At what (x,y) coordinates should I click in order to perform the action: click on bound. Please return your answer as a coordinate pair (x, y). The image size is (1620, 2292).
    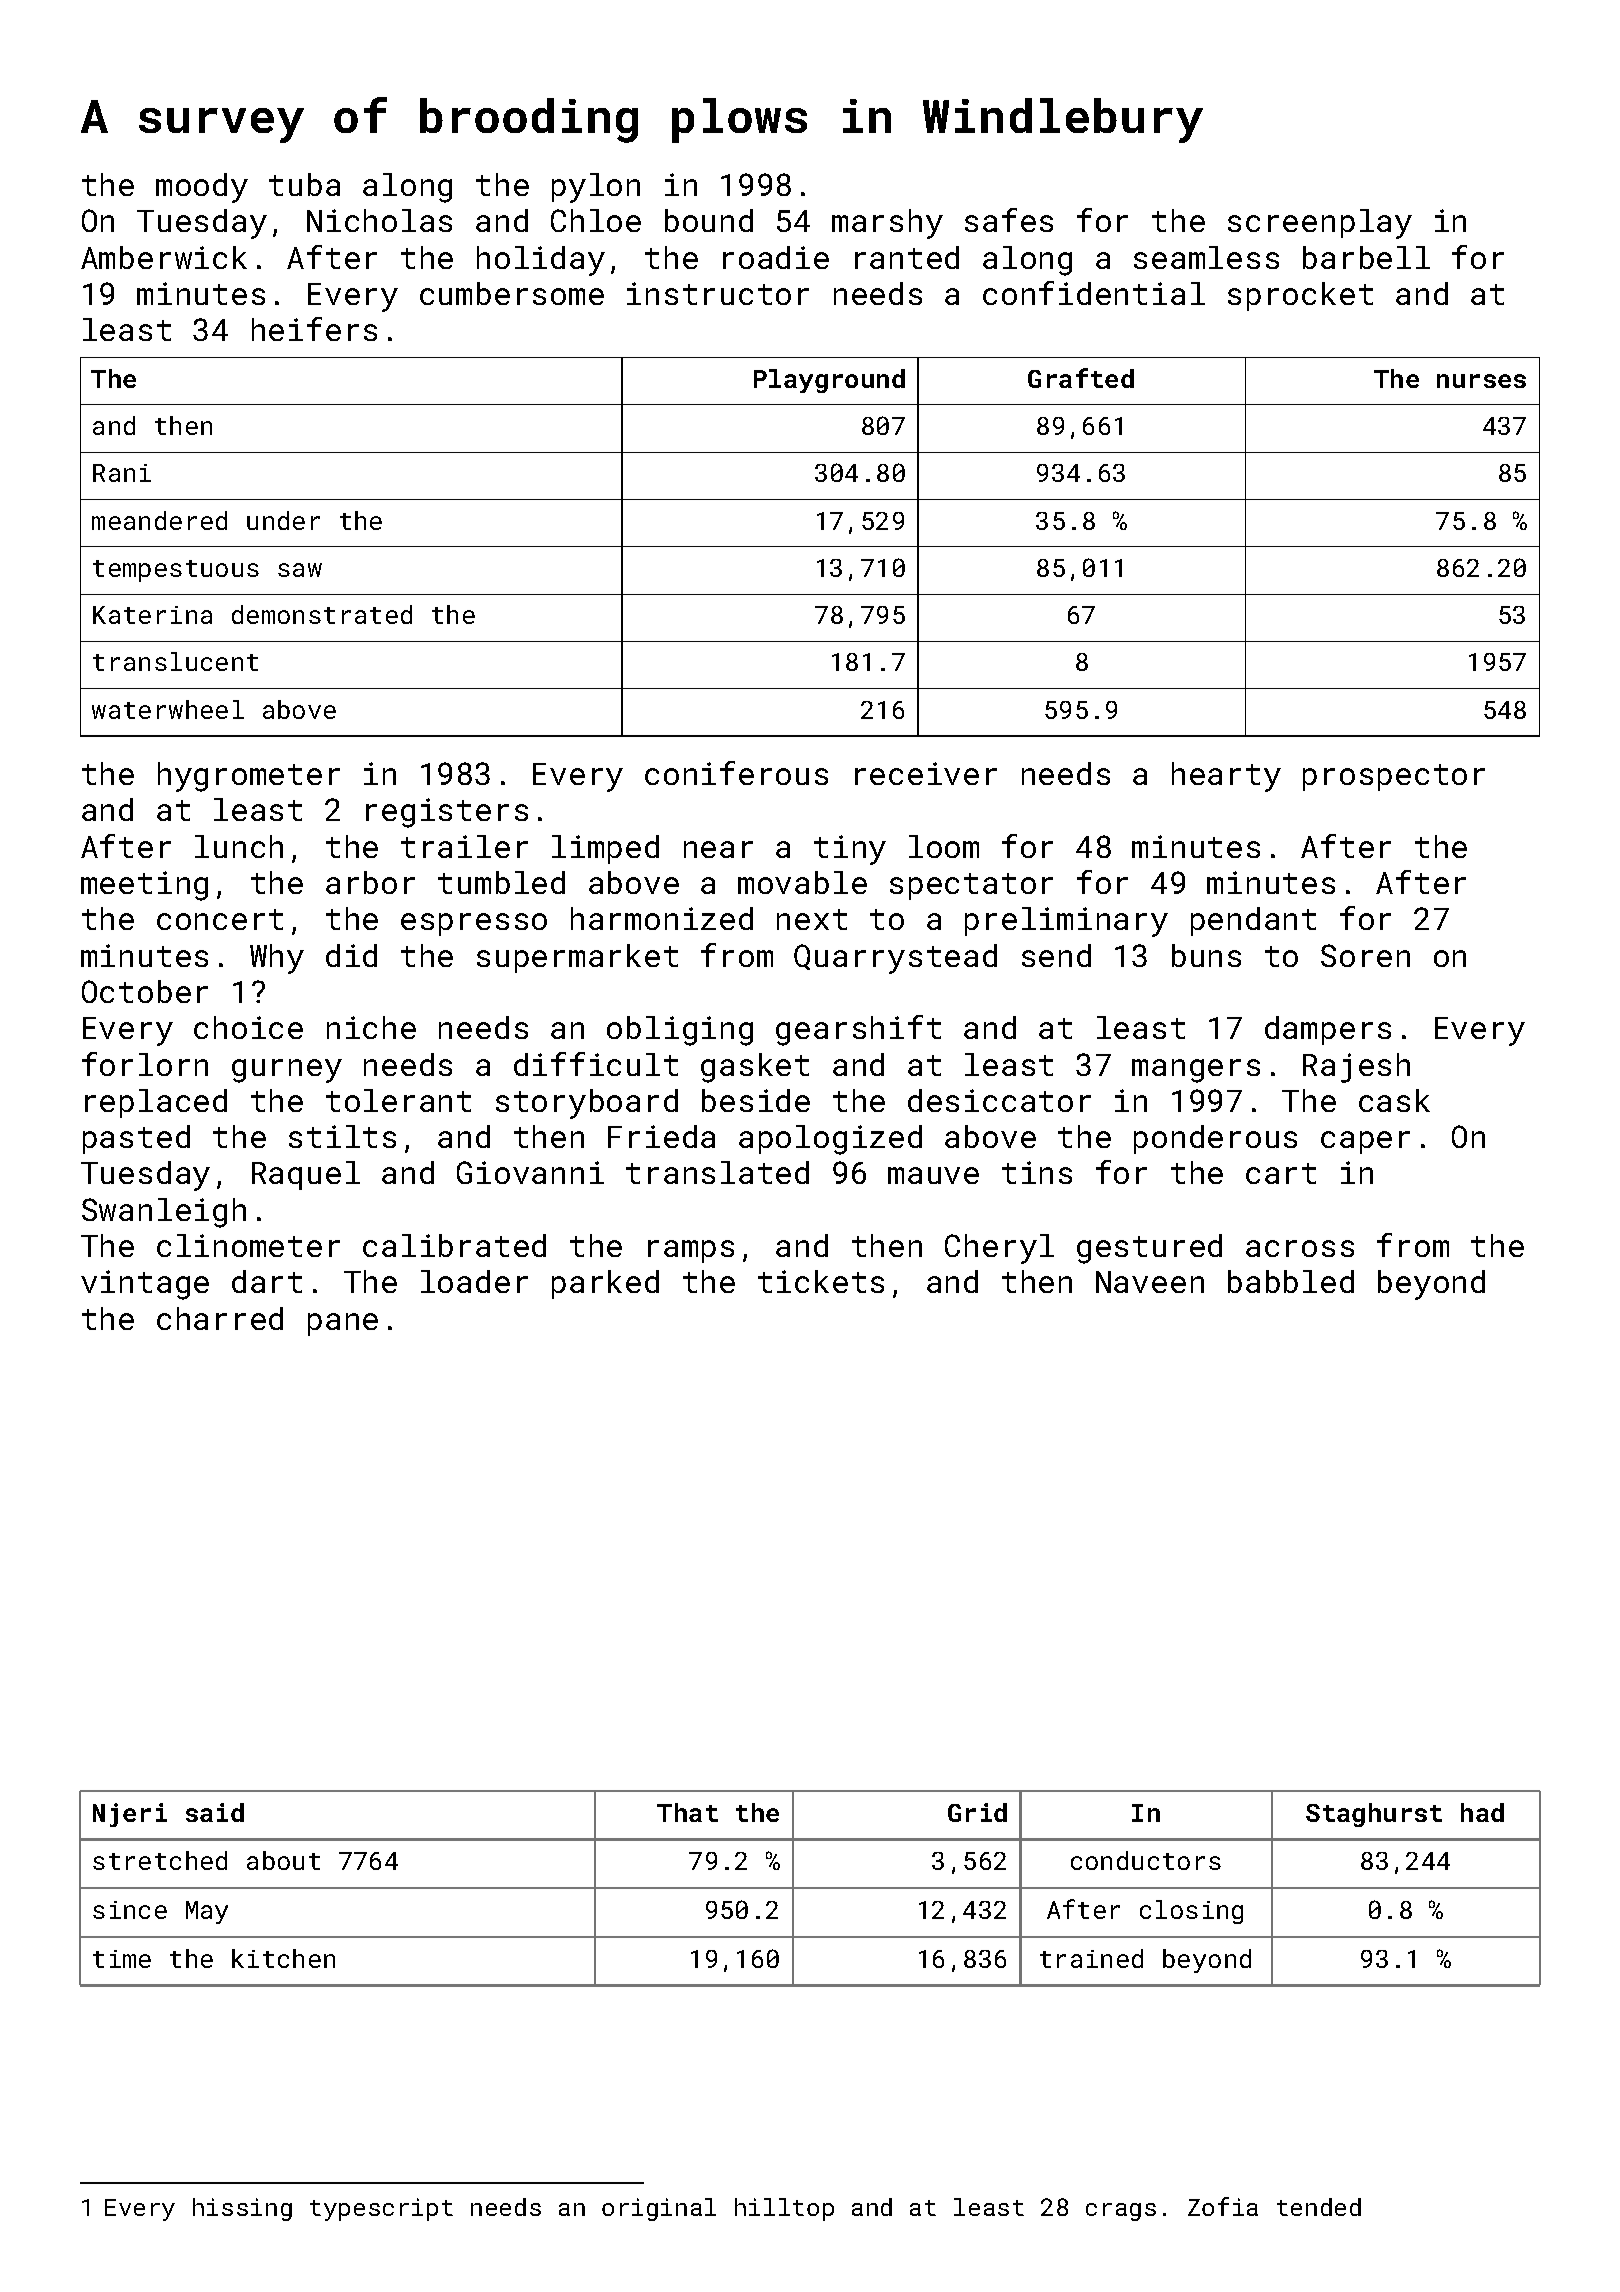
    Looking at the image, I should click on (709, 220).
